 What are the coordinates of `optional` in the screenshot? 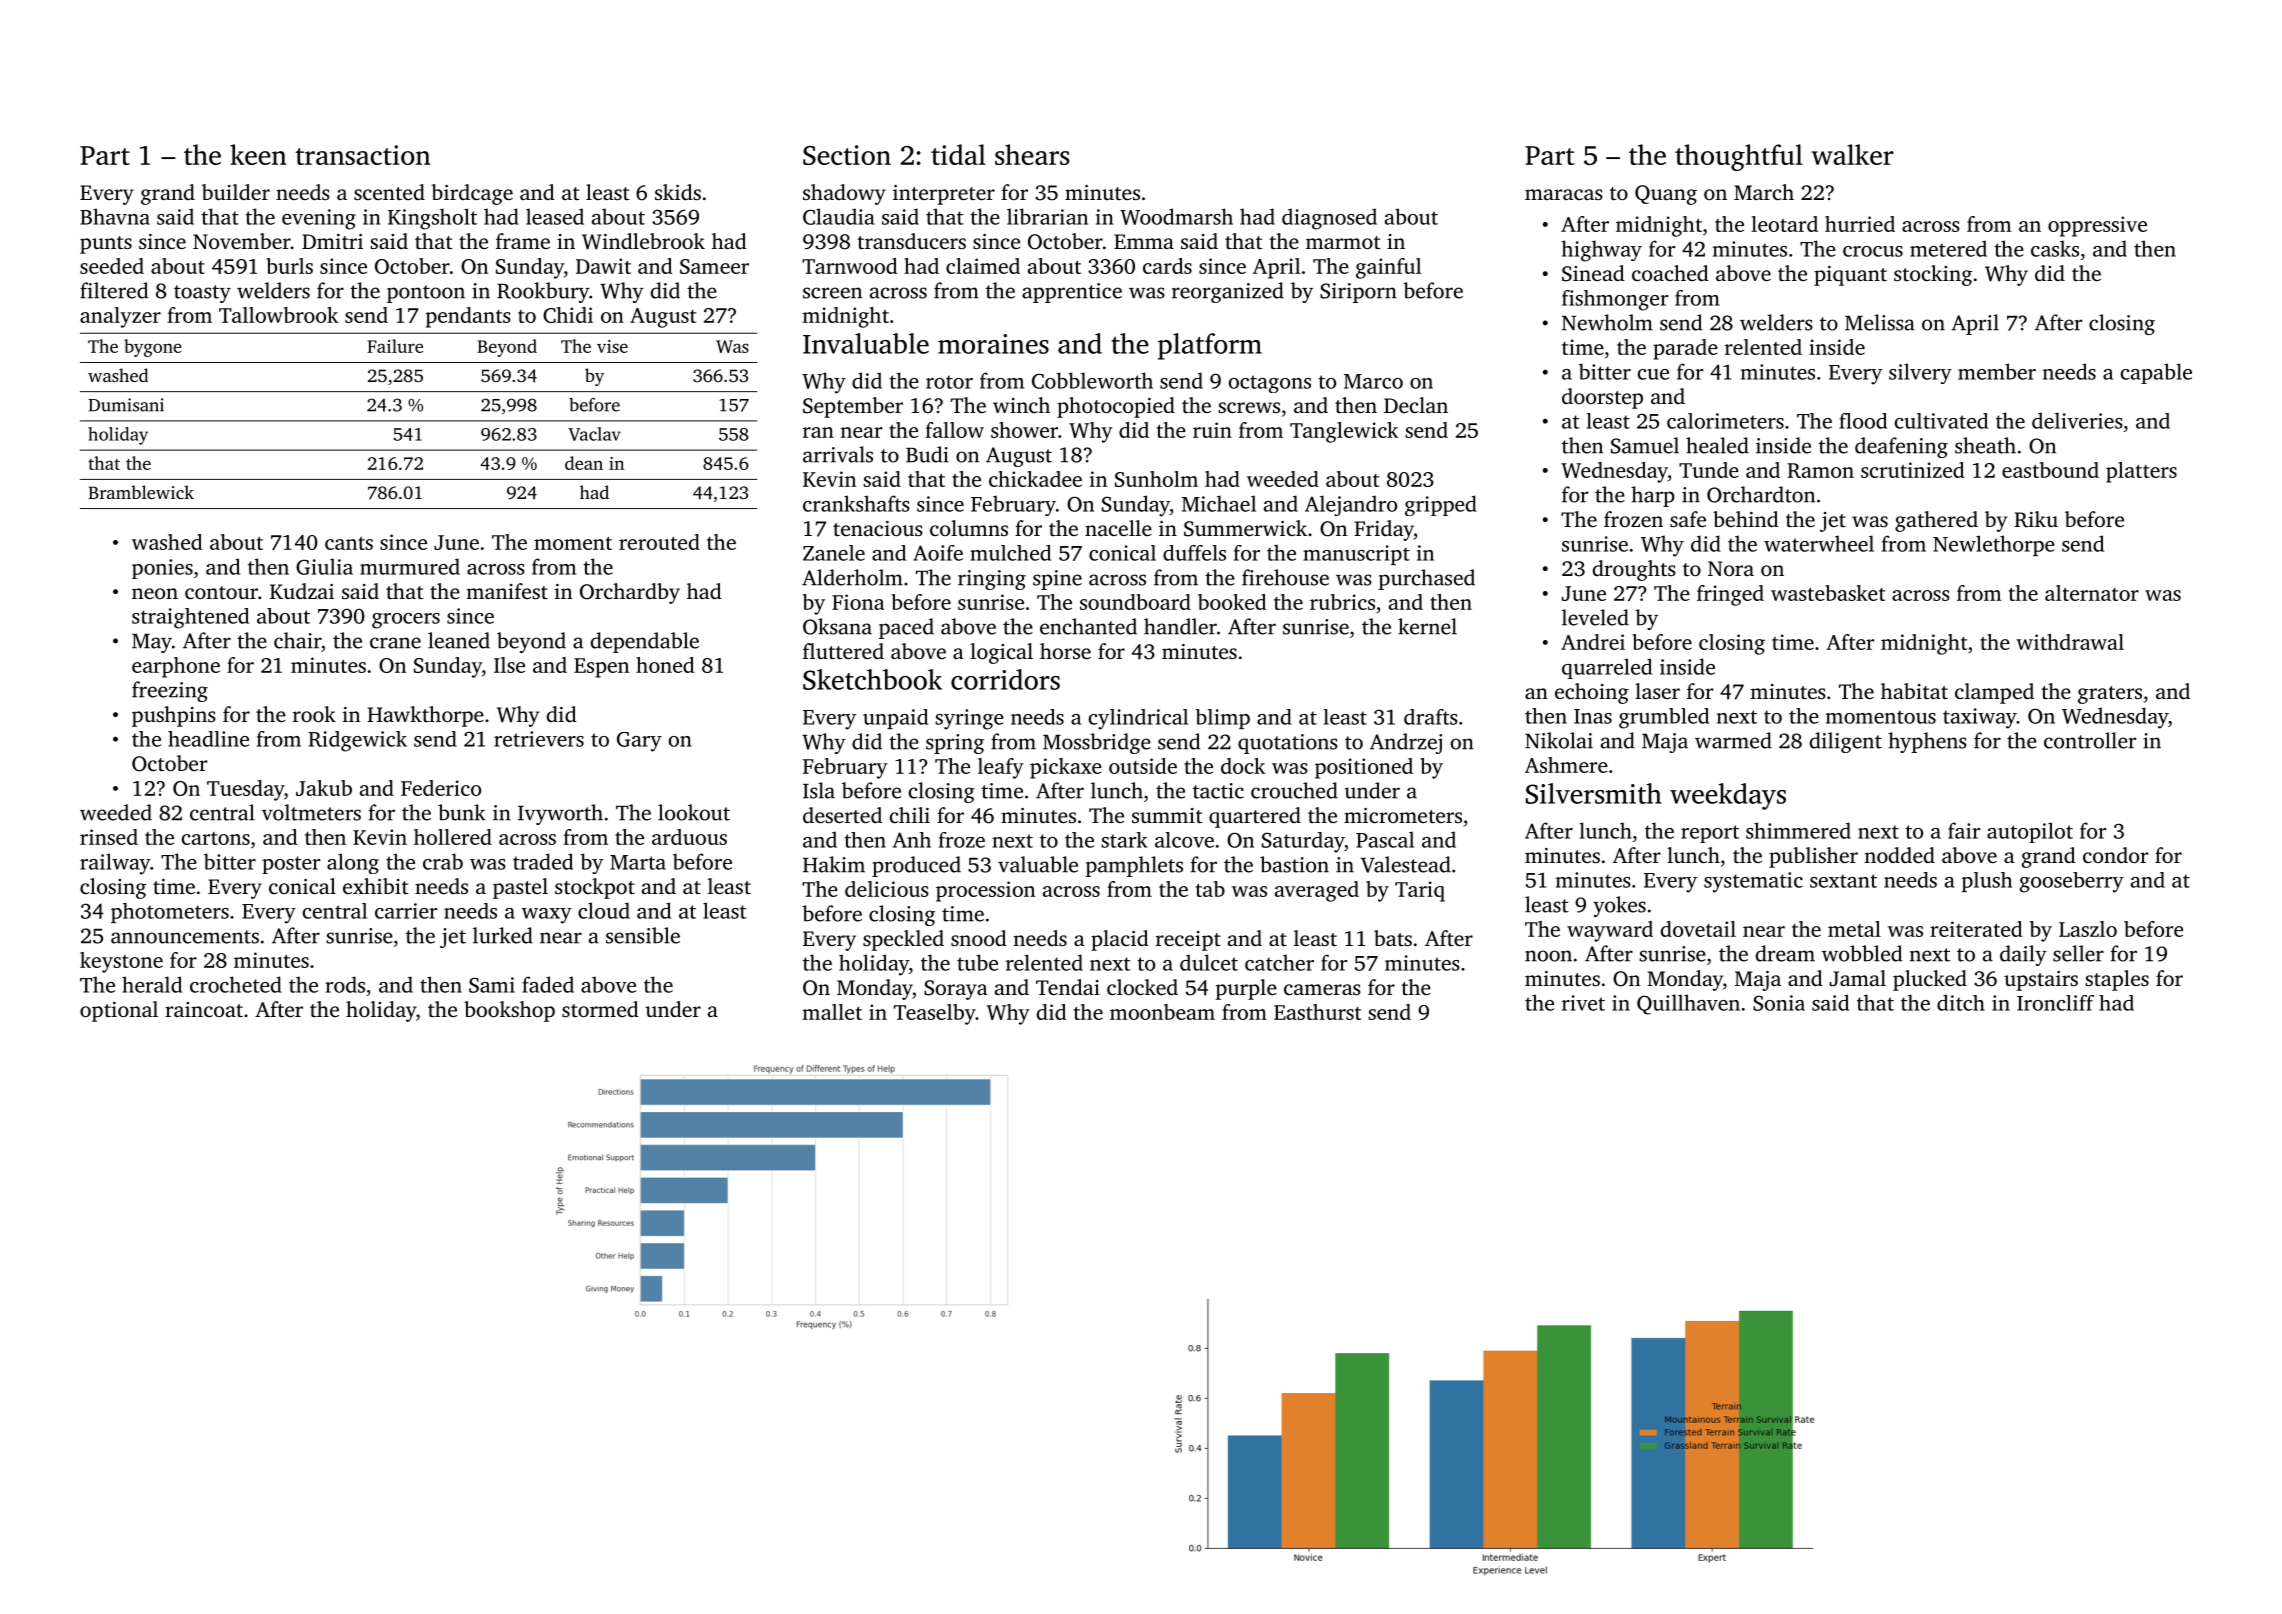 It's located at (119, 1011).
